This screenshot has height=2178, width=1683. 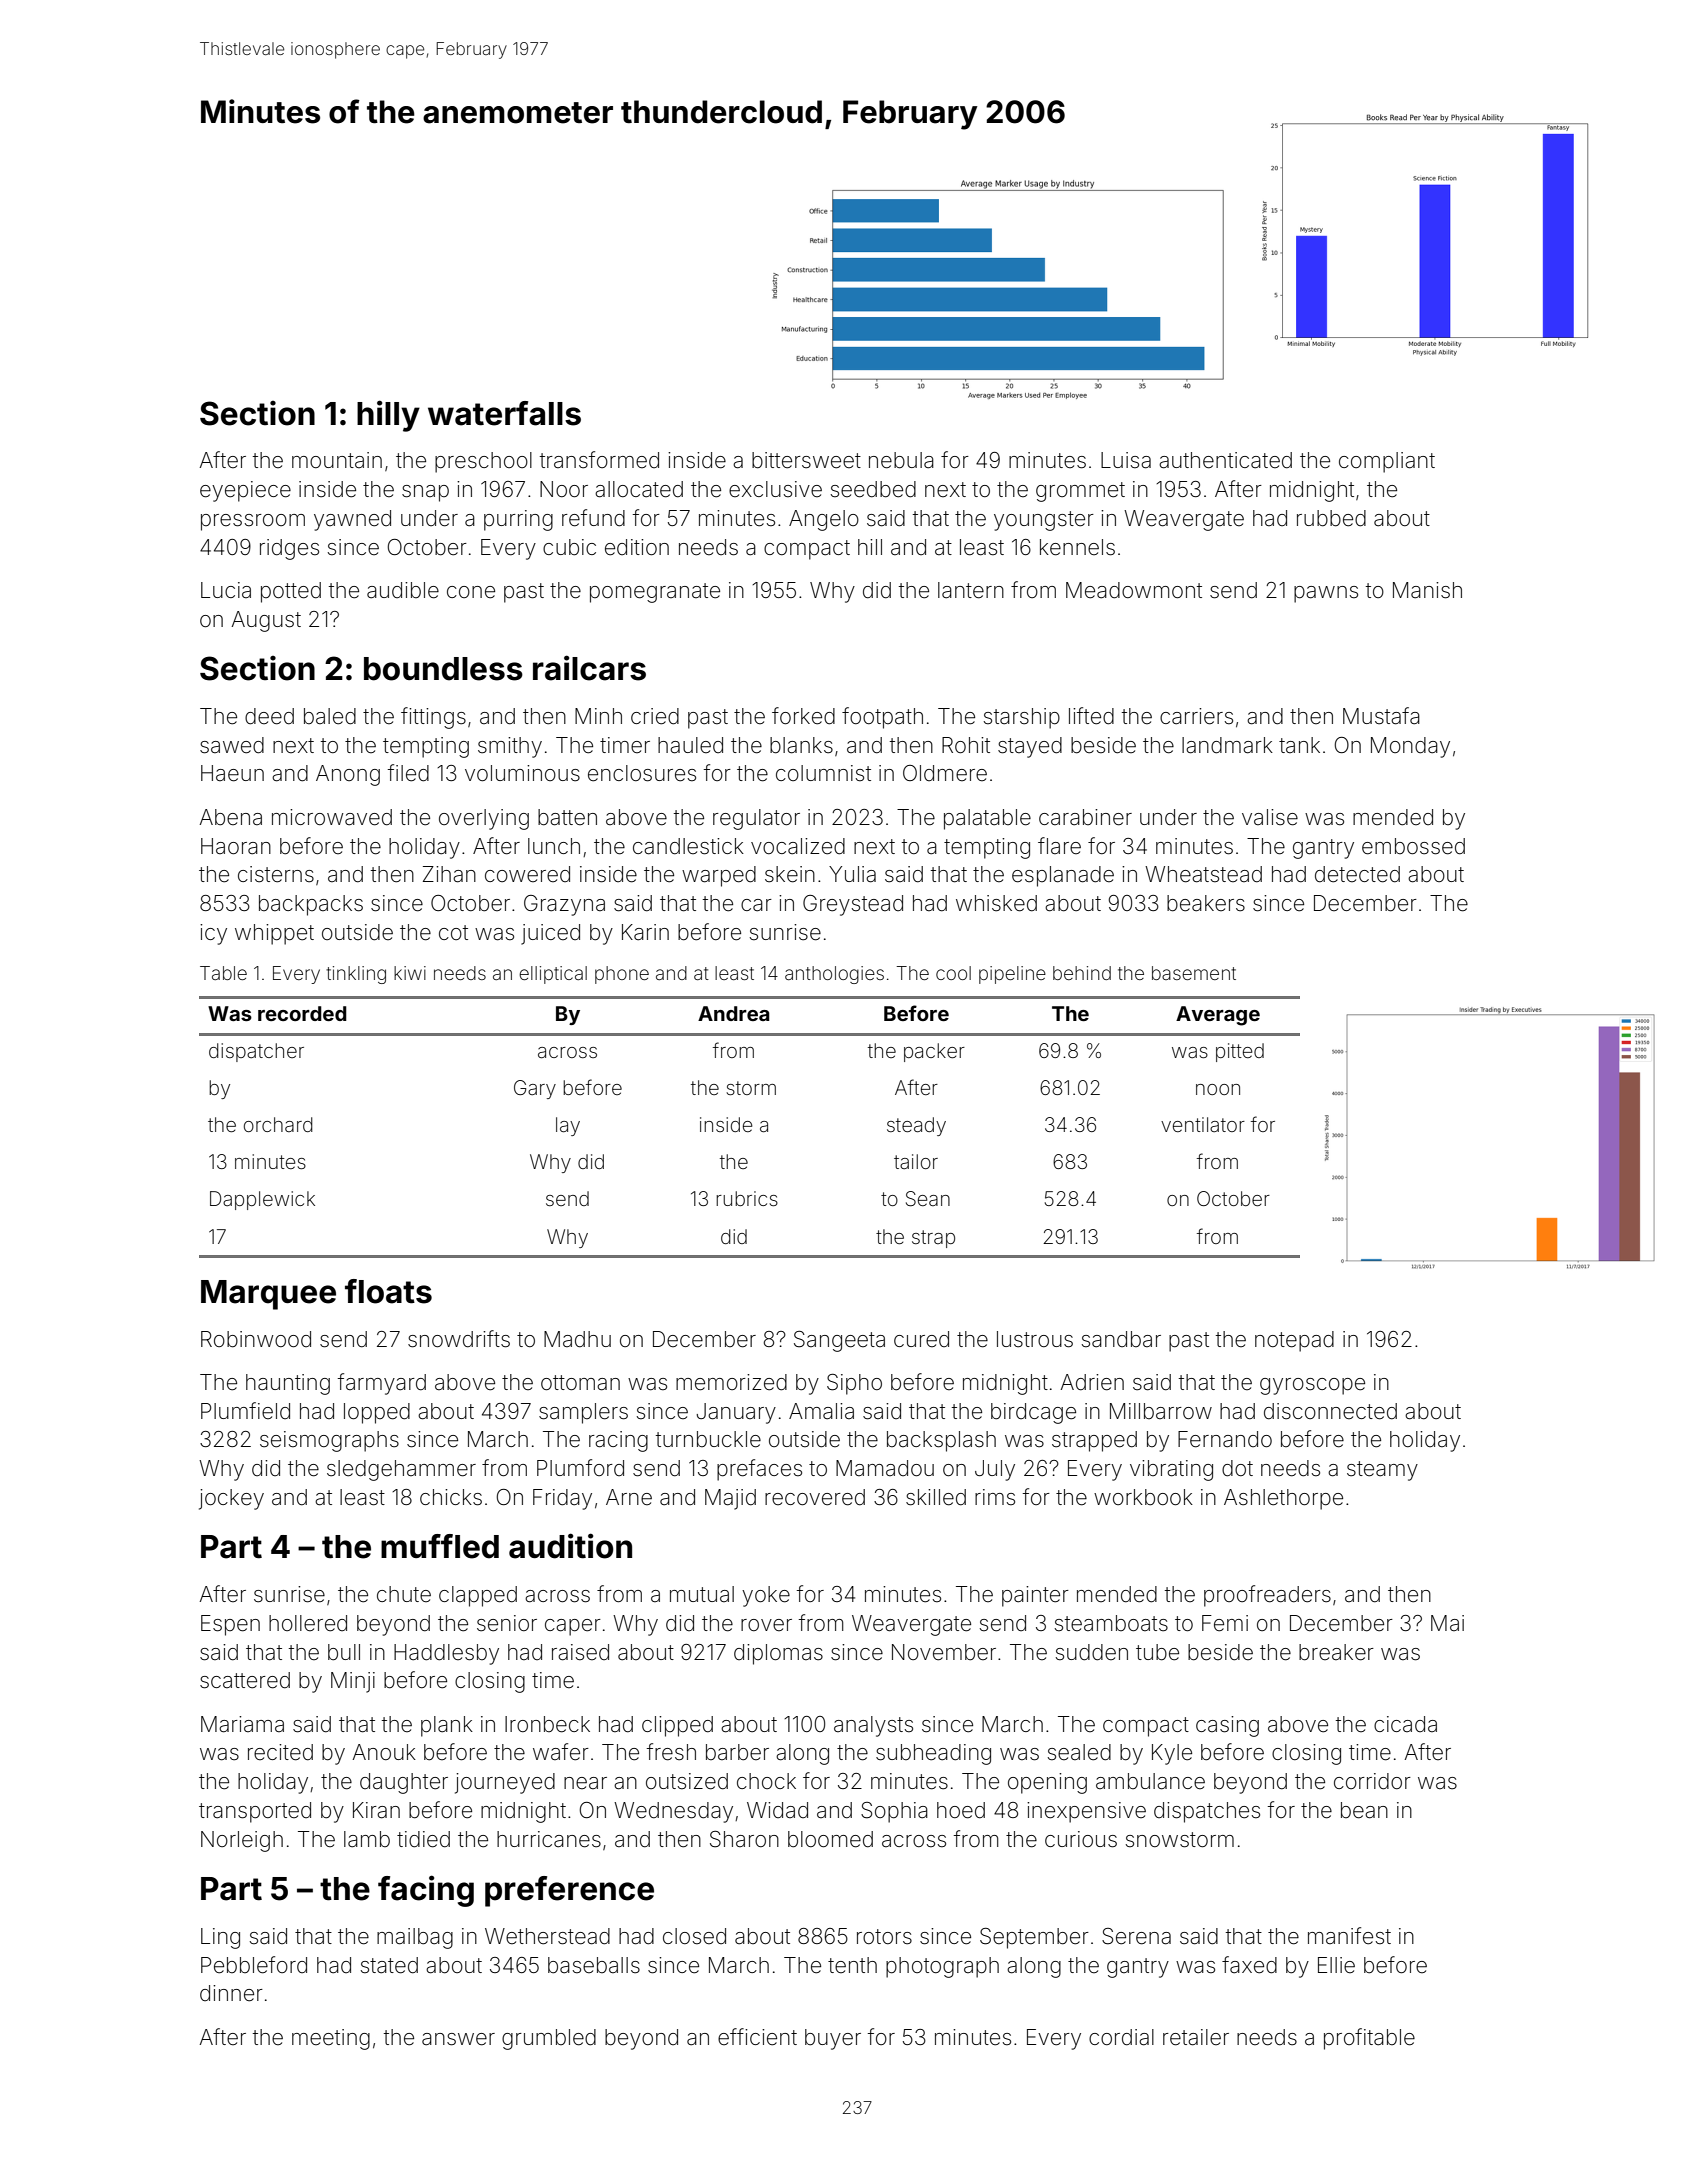 What do you see at coordinates (1294, 1341) in the screenshot?
I see `notepad` at bounding box center [1294, 1341].
